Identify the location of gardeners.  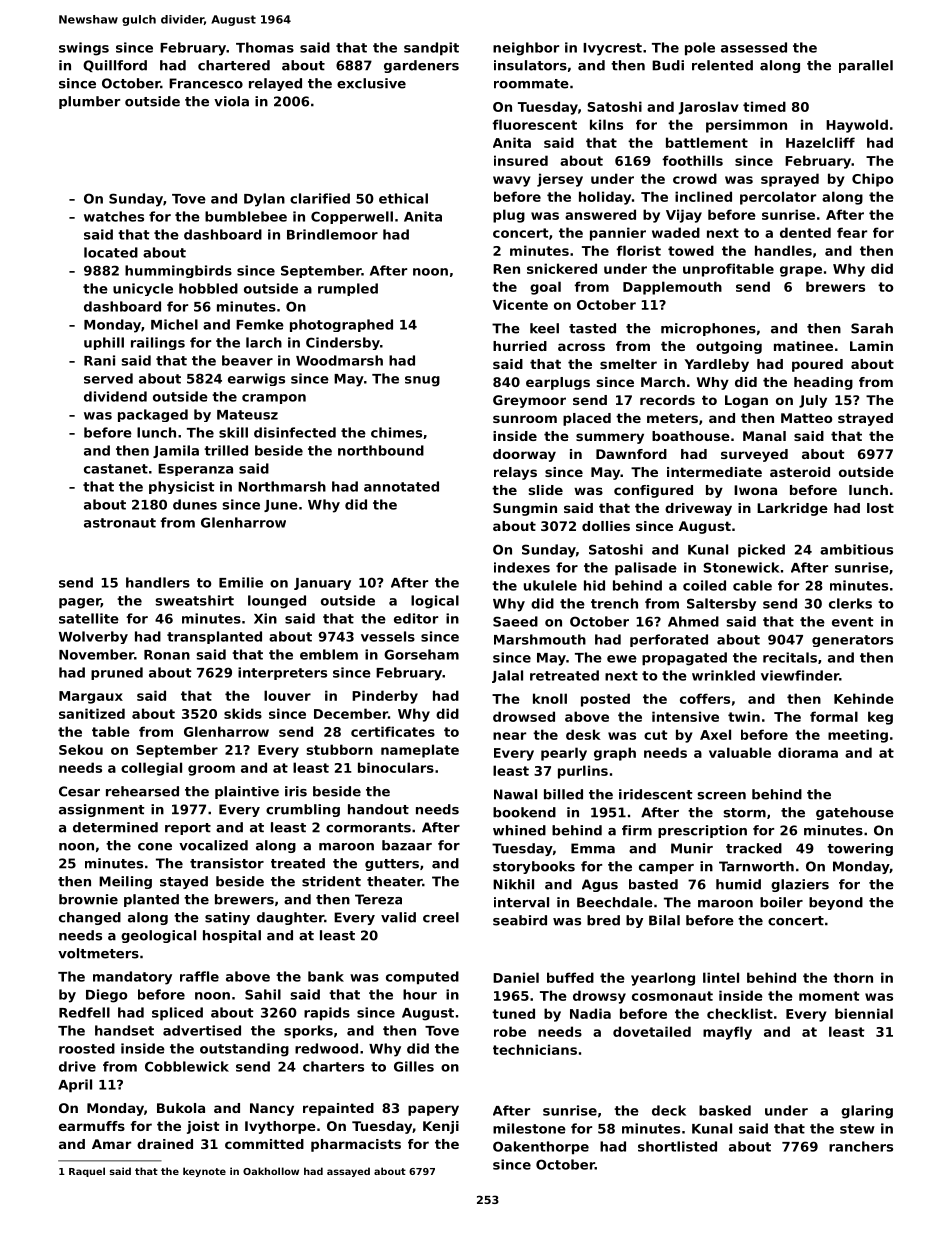
(421, 66).
